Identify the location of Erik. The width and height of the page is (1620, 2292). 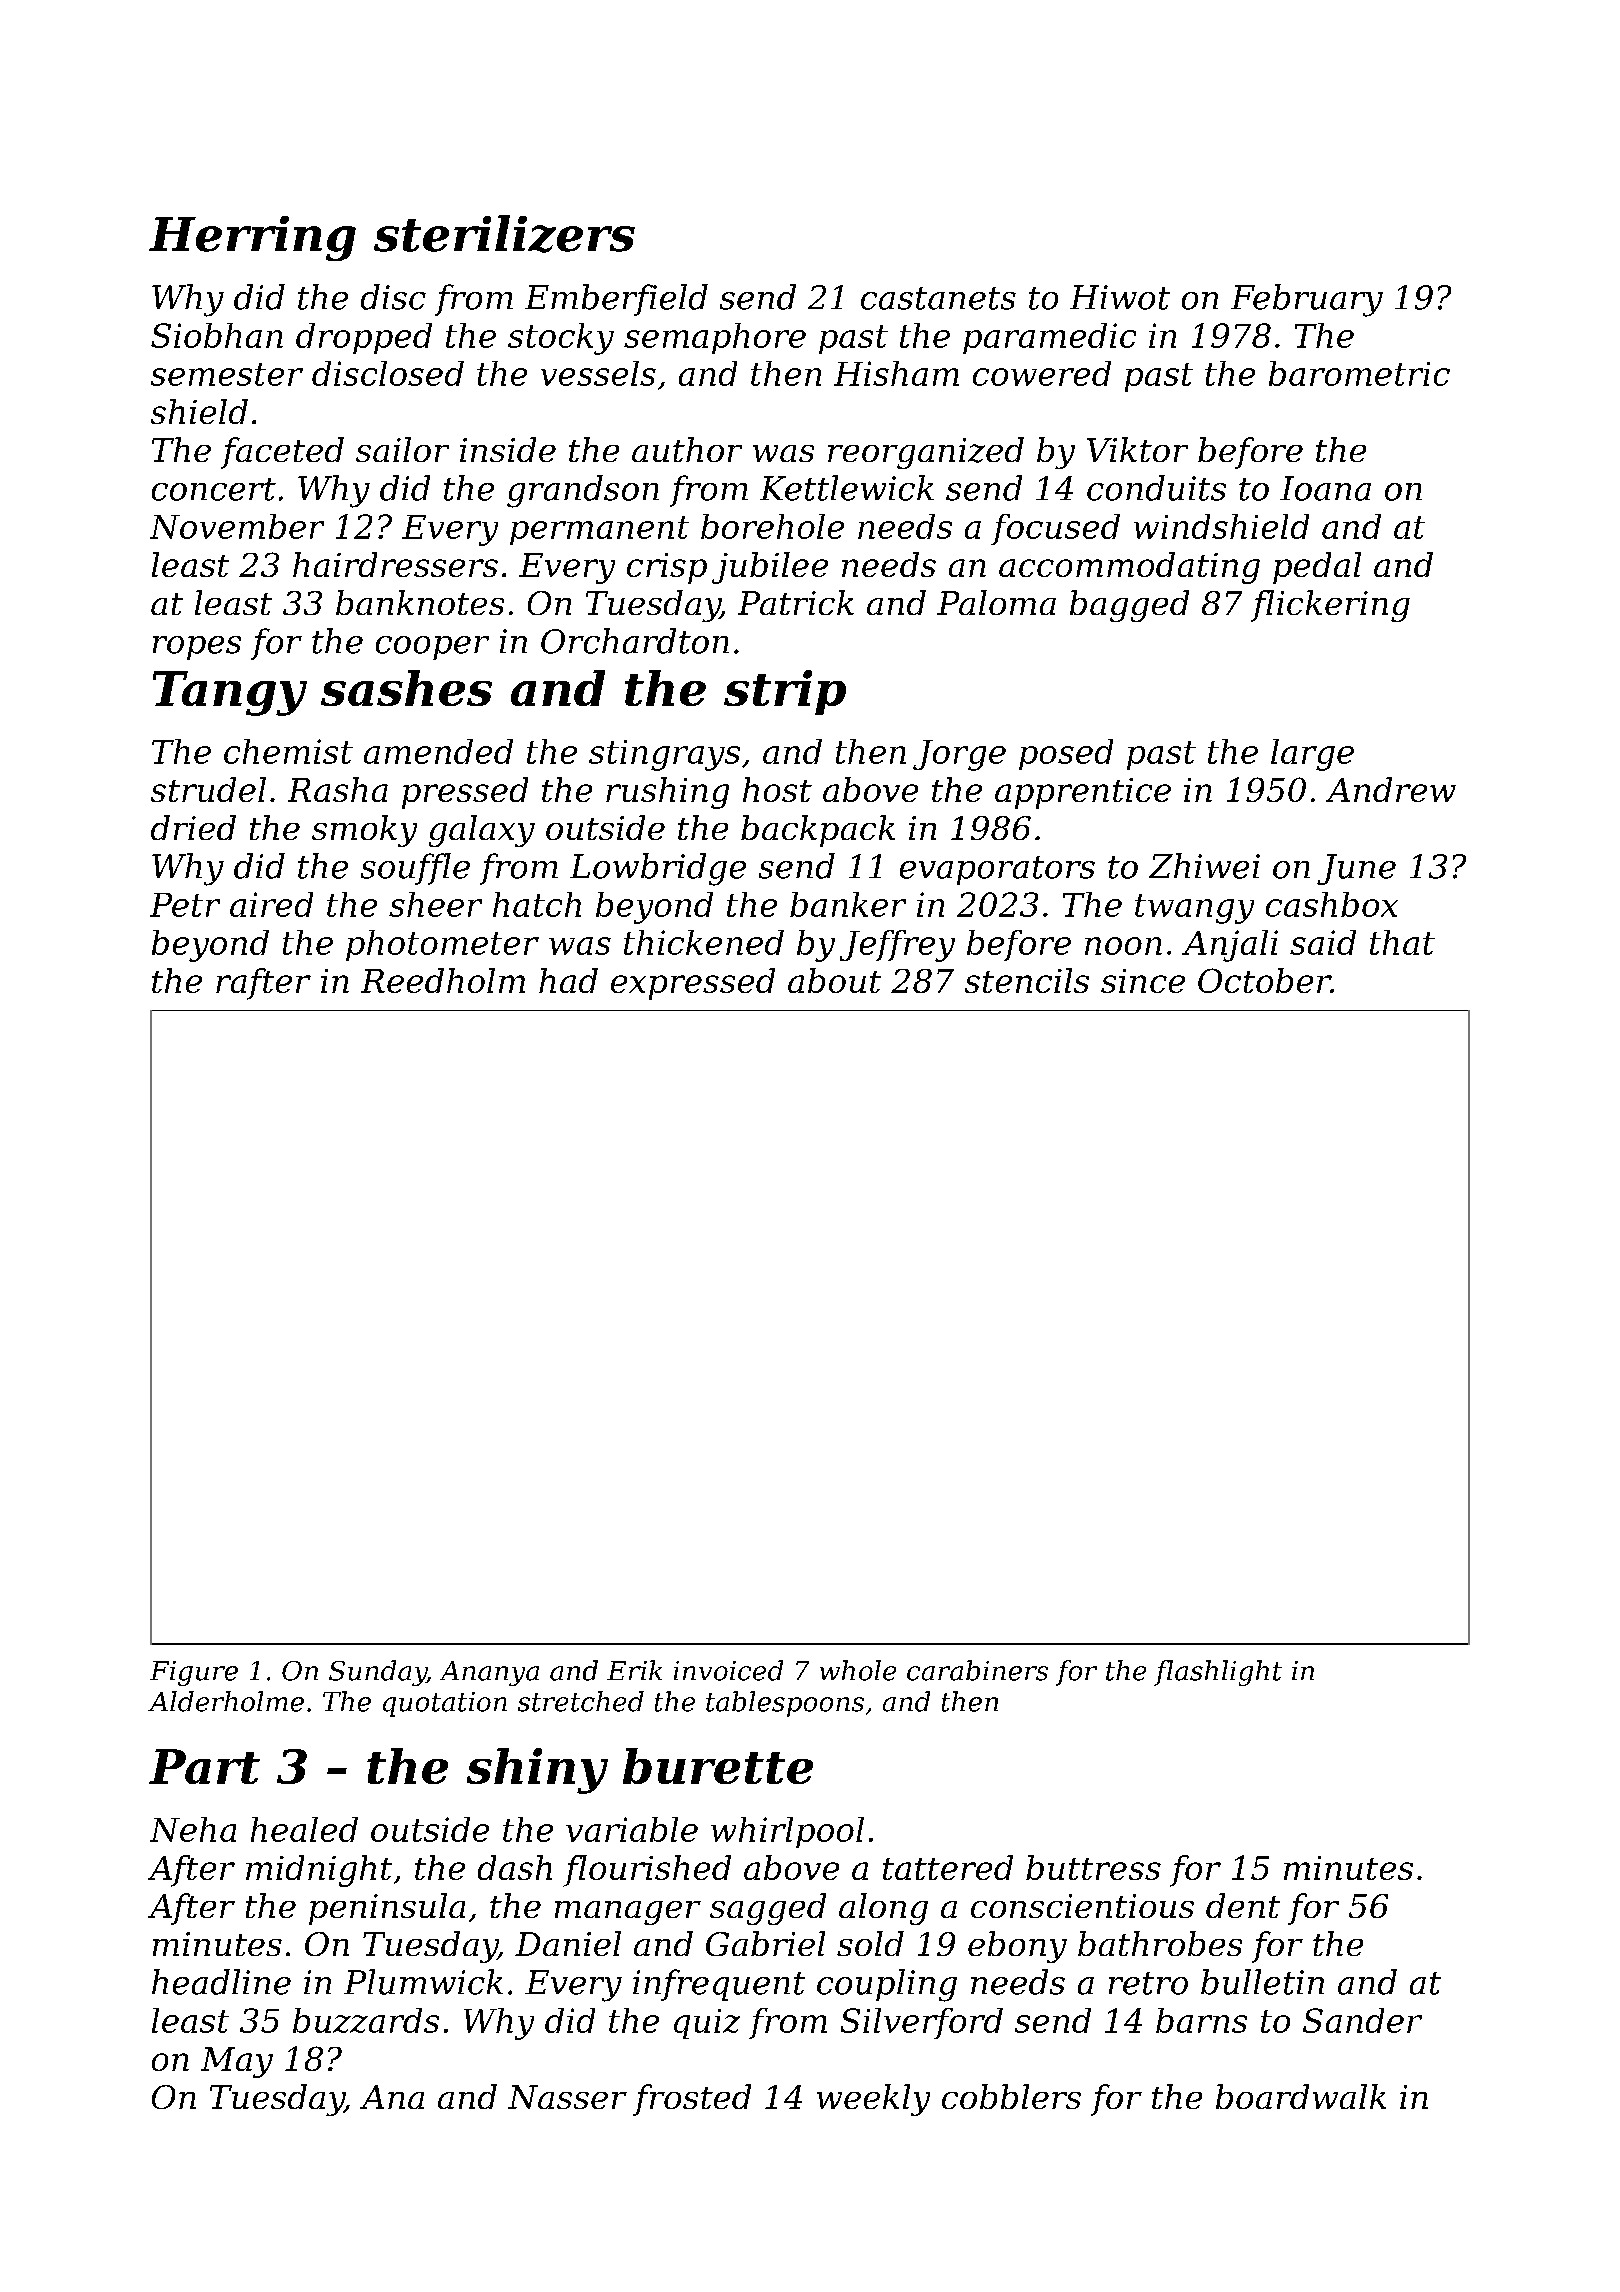
(634, 1670).
